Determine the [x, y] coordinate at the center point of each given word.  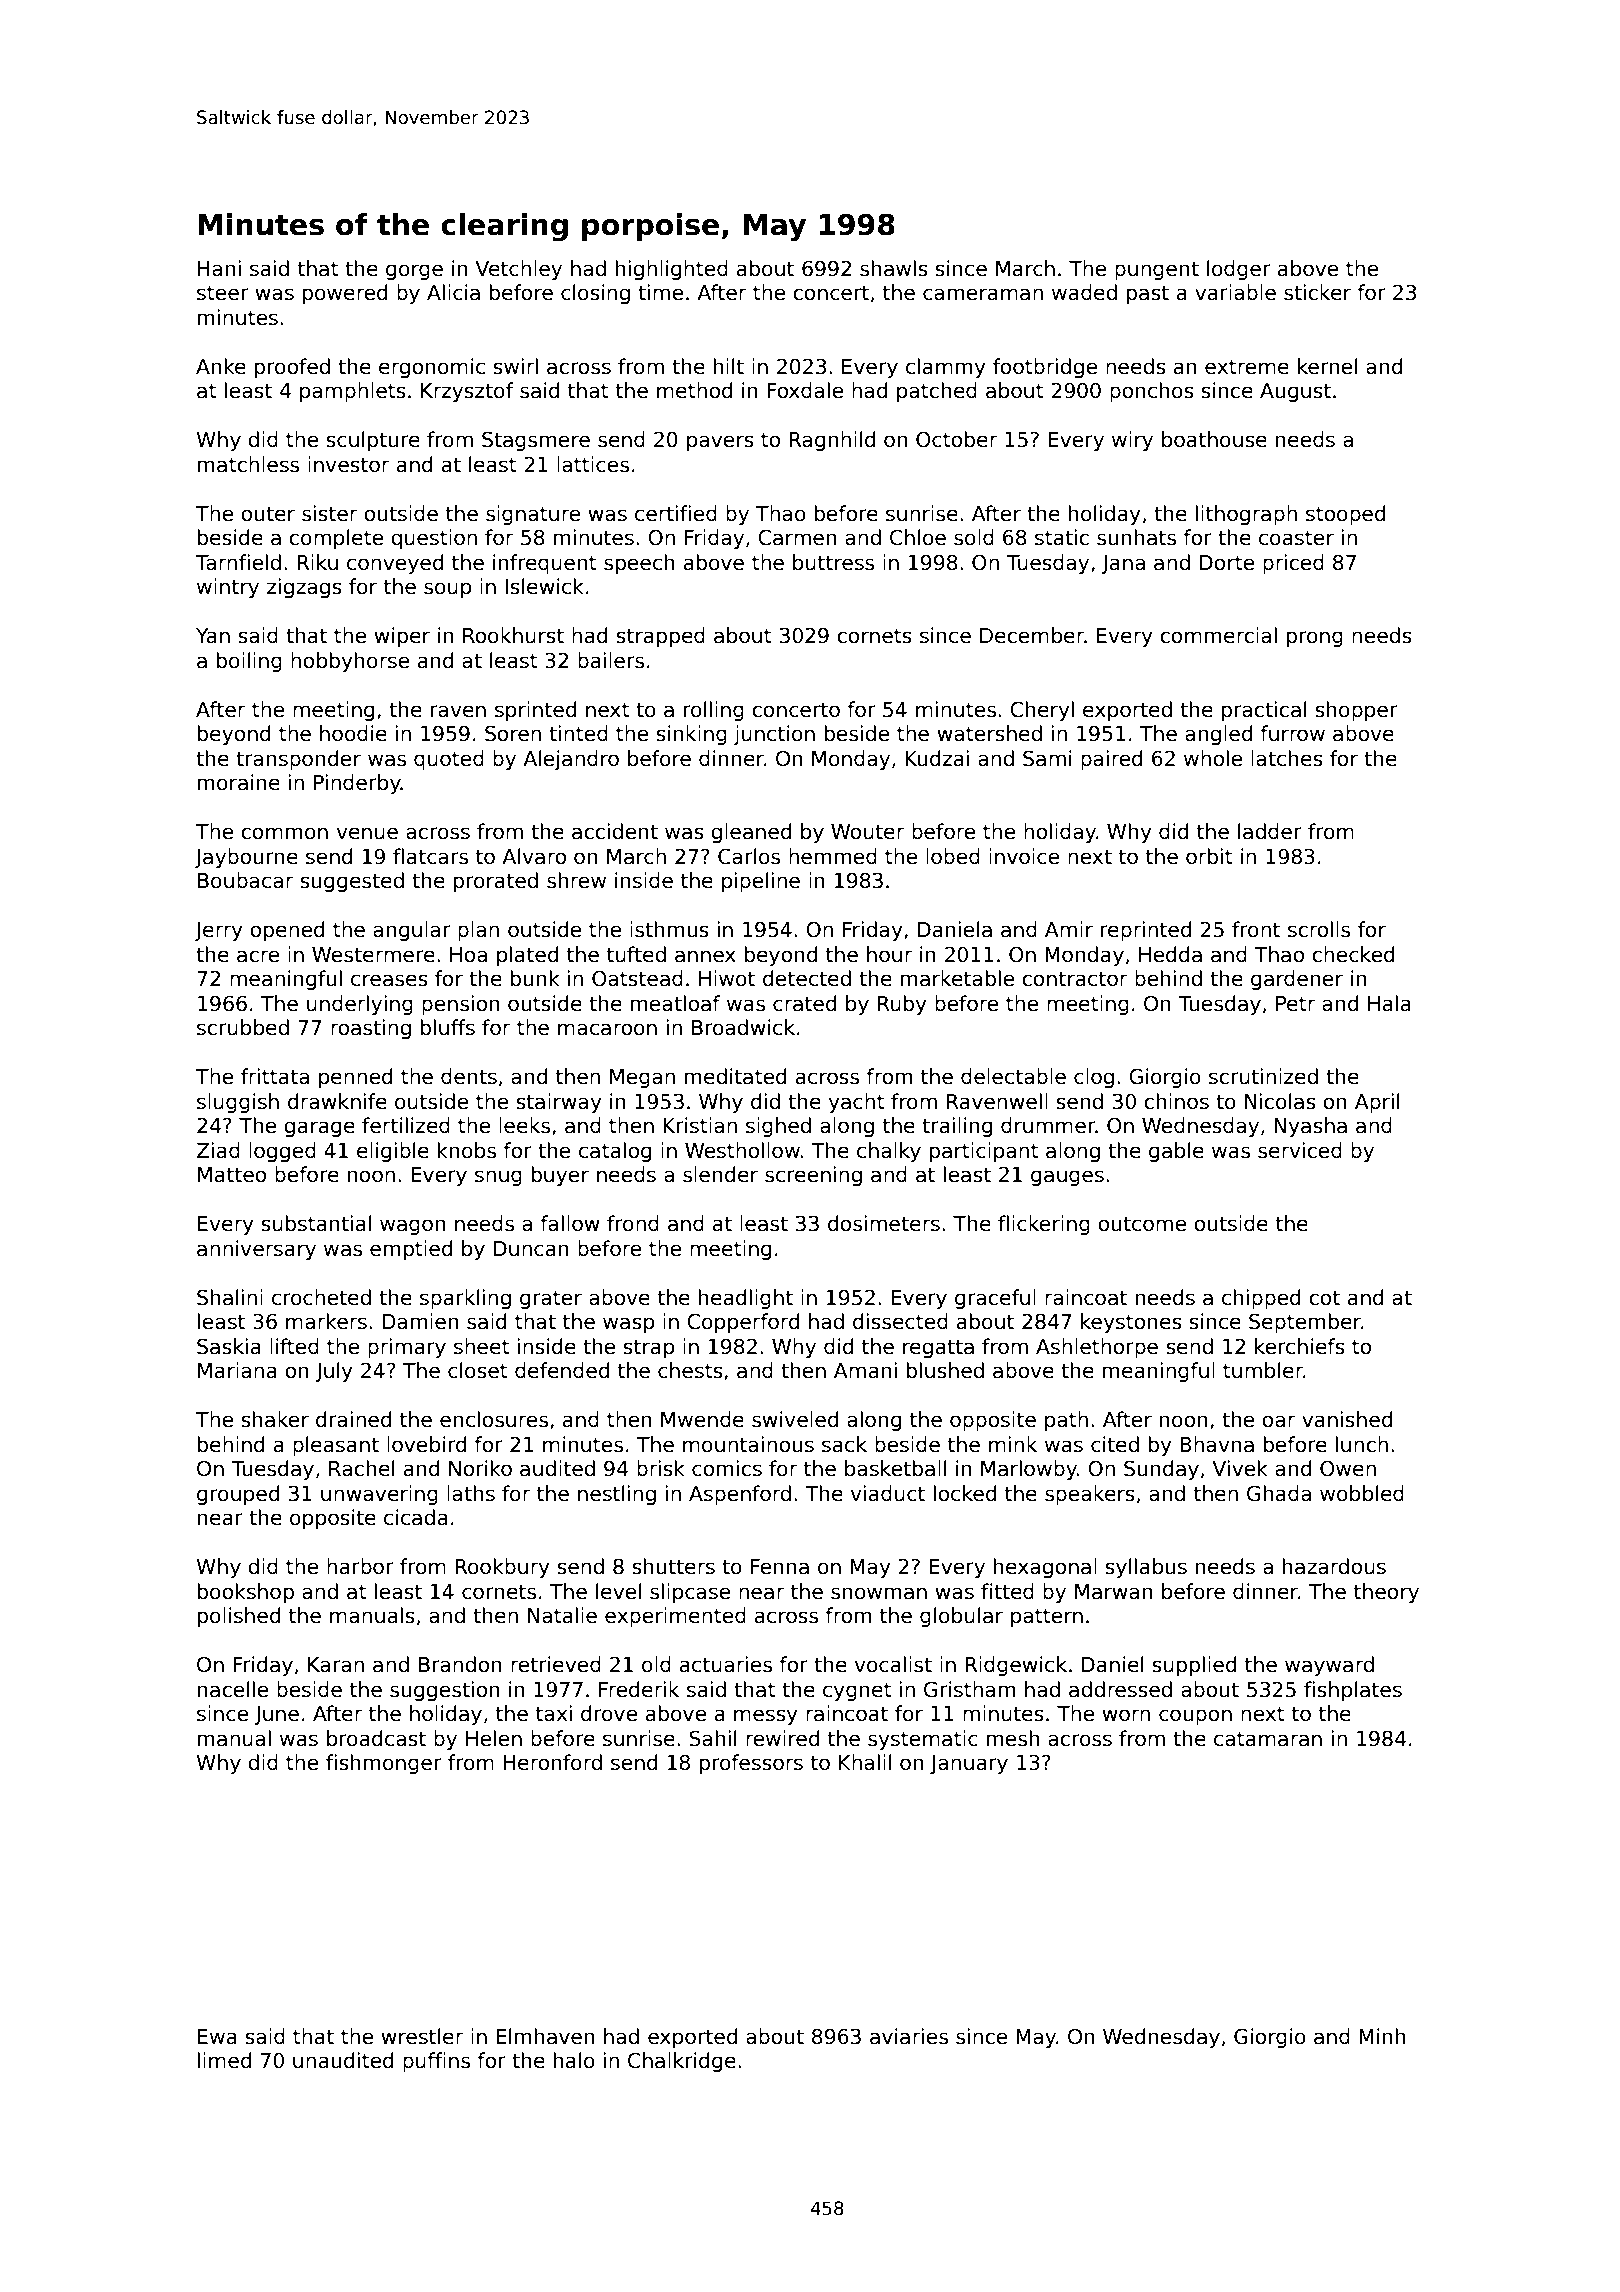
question [434, 539]
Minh [1382, 2036]
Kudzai [937, 758]
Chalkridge [682, 2062]
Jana [1123, 564]
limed [224, 2060]
